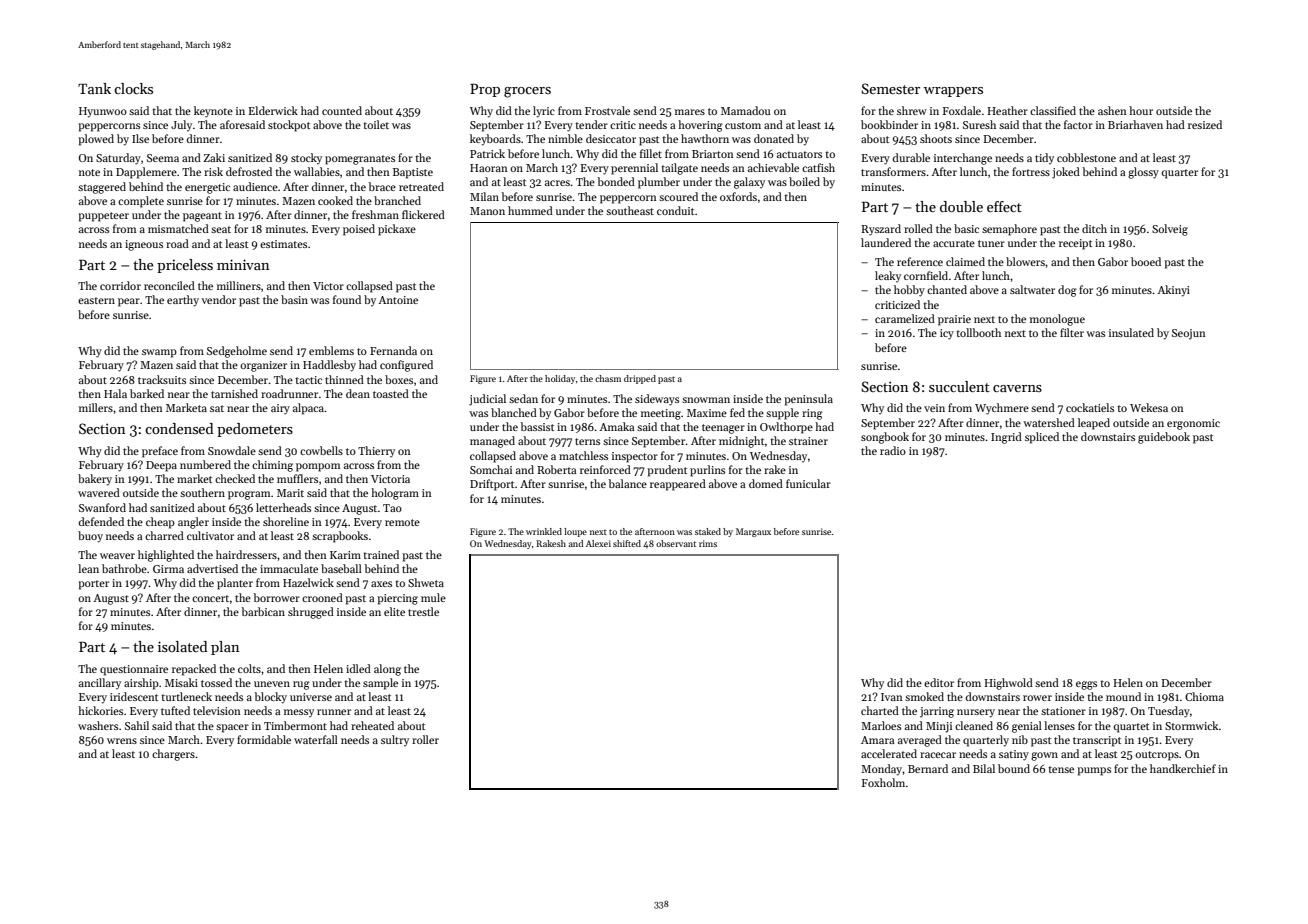 Image resolution: width=1308 pixels, height=924 pixels. What do you see at coordinates (162, 379) in the image?
I see `tracksuits` at bounding box center [162, 379].
